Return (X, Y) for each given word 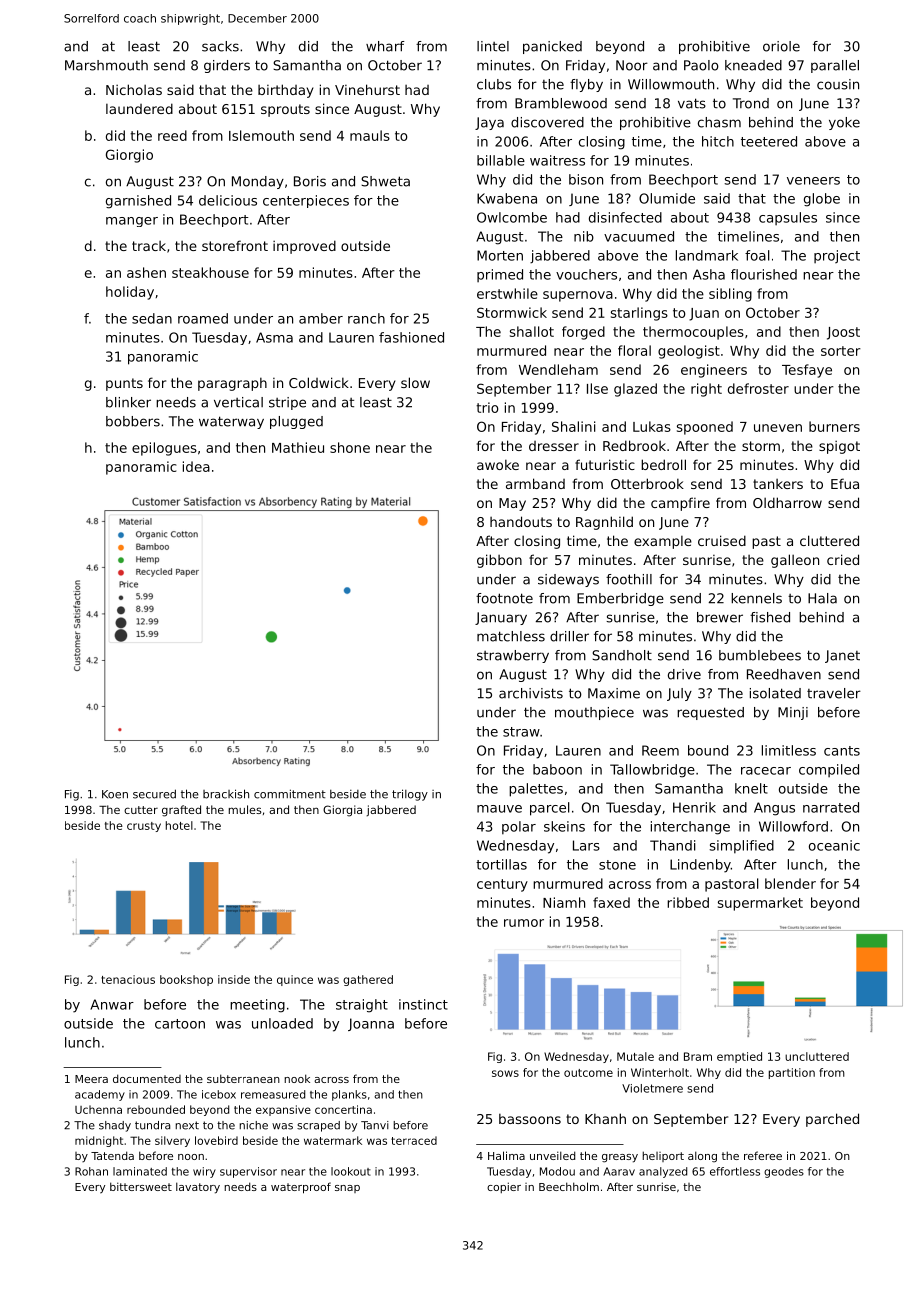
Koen (115, 794)
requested (710, 713)
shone (350, 447)
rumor (524, 923)
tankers (778, 484)
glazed (635, 390)
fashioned (411, 337)
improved (304, 247)
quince (295, 980)
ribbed (688, 902)
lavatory (198, 1188)
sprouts (285, 110)
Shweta (385, 181)
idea (196, 466)
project (837, 256)
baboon (557, 769)
